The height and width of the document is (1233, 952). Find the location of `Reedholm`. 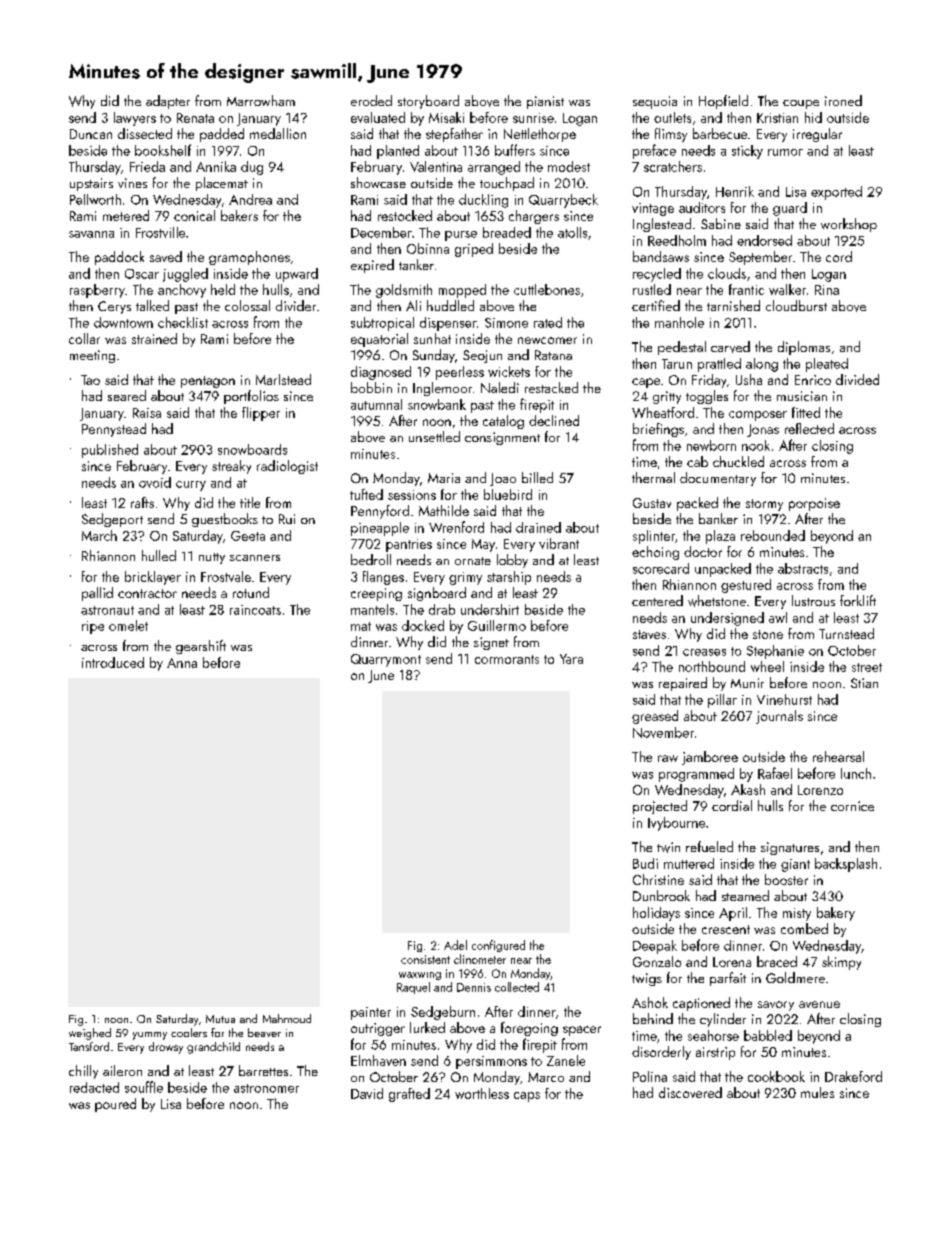

Reedholm is located at coordinates (677, 240).
